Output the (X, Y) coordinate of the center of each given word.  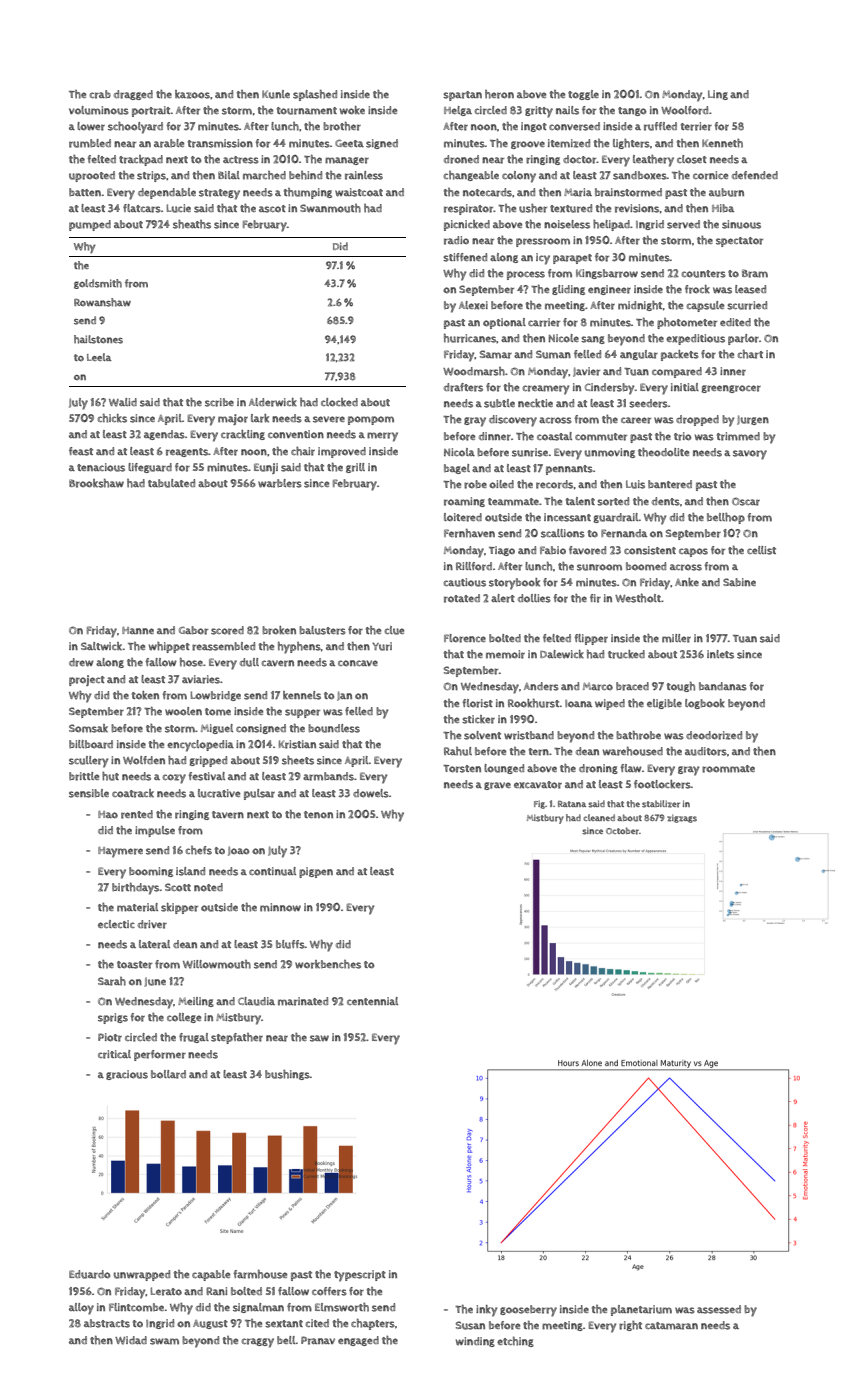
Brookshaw (96, 483)
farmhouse (260, 1274)
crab (100, 94)
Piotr (110, 1037)
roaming (464, 502)
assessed (719, 1309)
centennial (372, 1001)
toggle (583, 95)
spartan (462, 96)
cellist (761, 550)
